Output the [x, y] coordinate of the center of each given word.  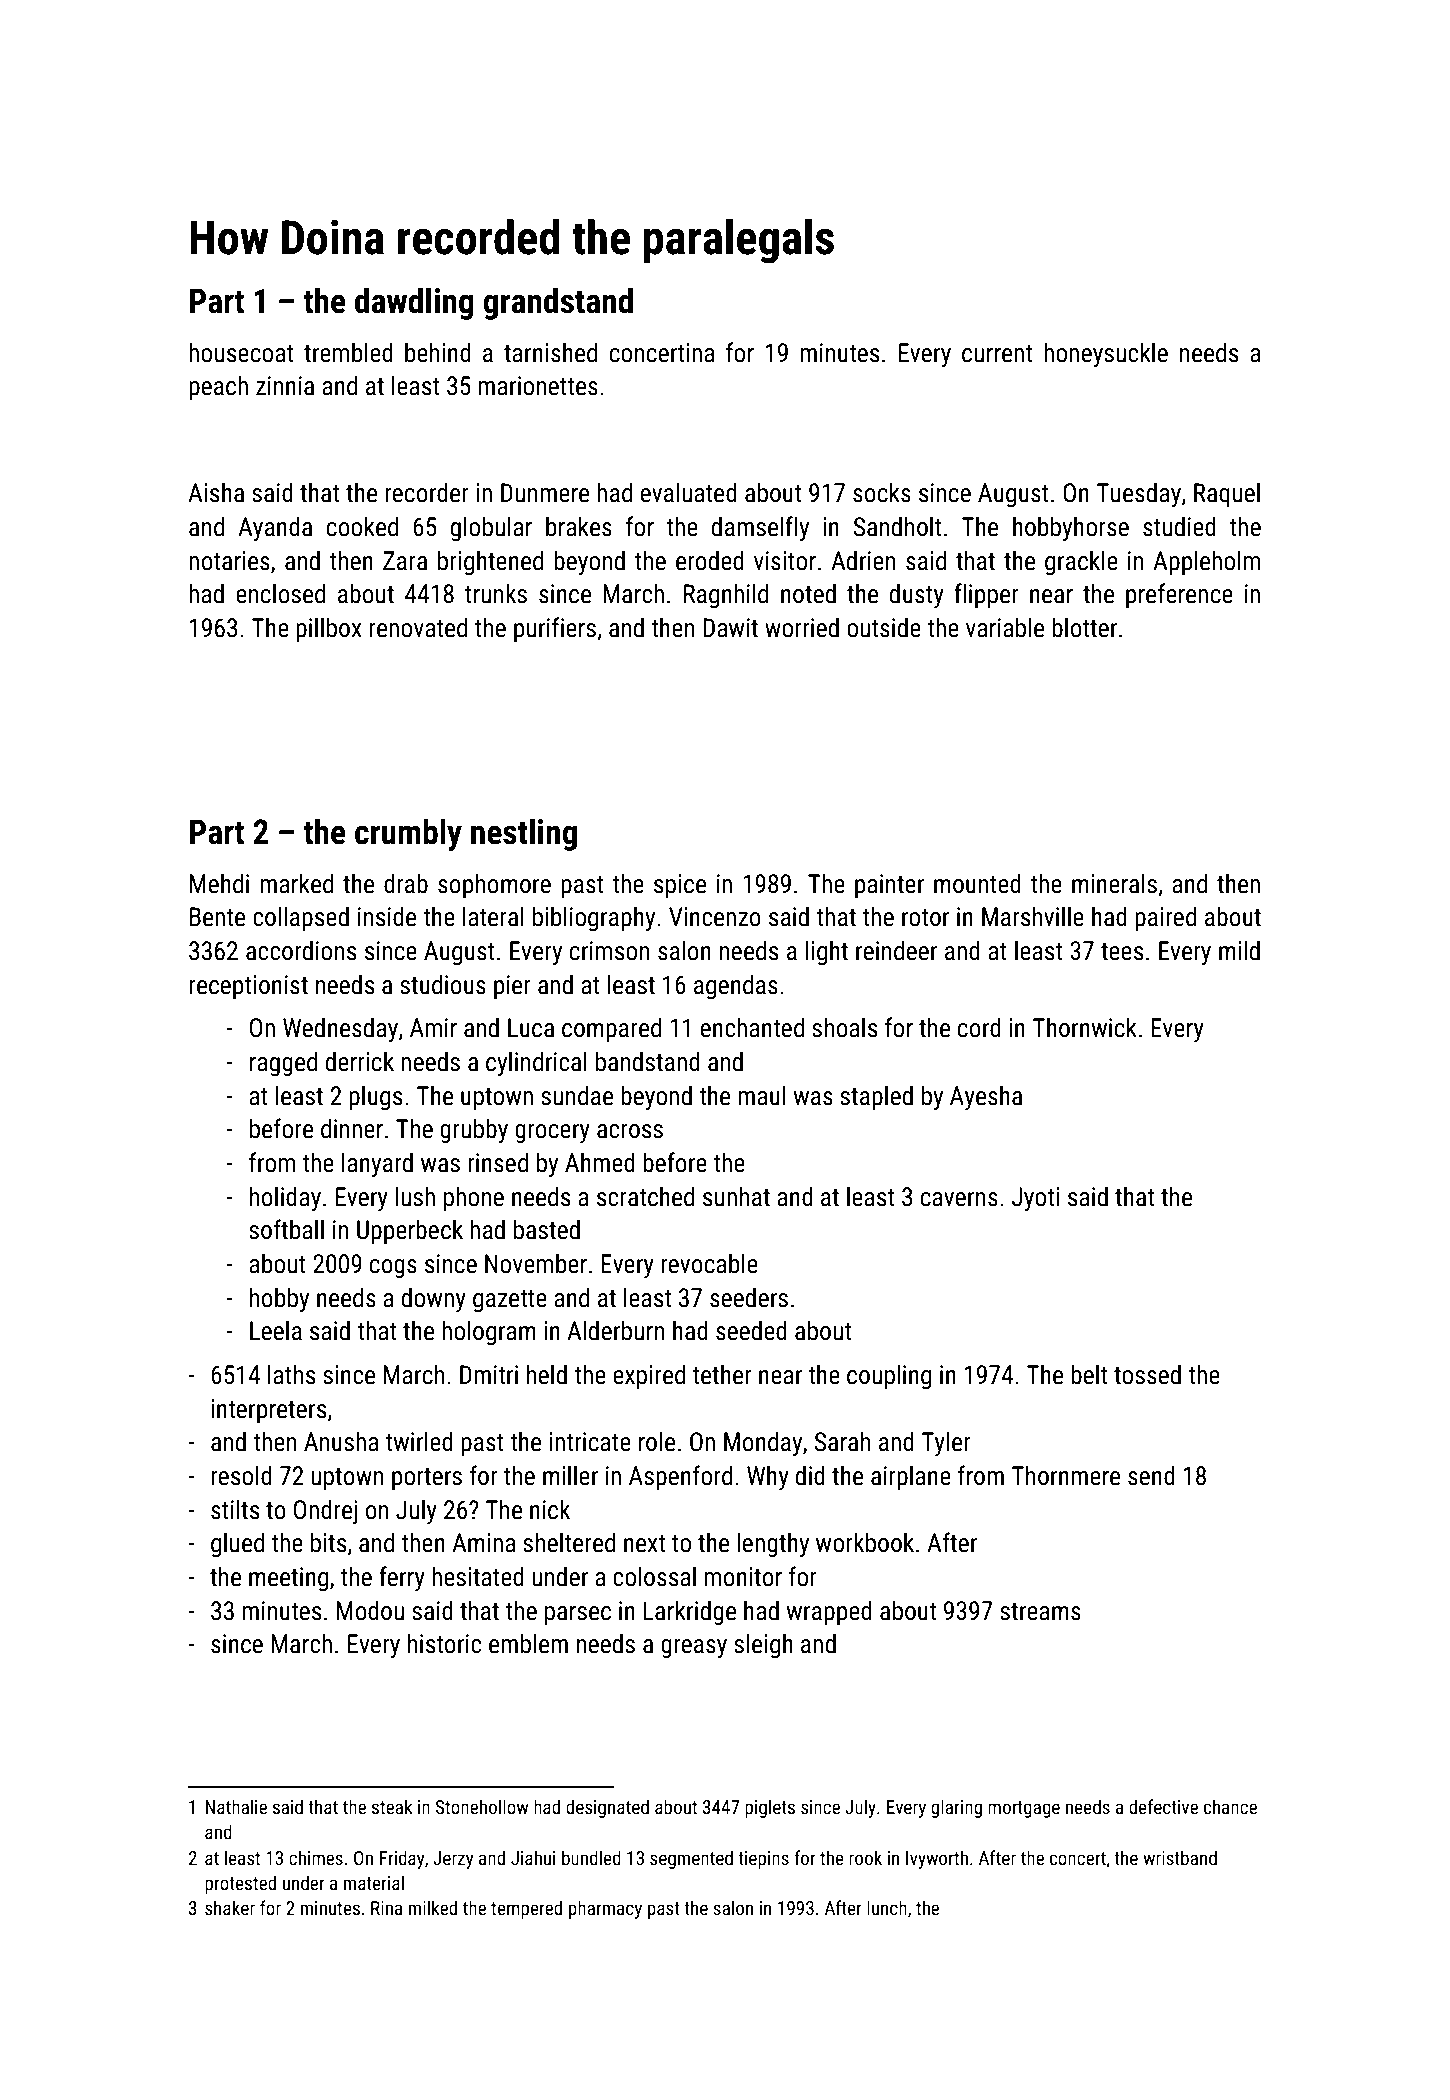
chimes [316, 1857]
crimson [609, 951]
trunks [496, 593]
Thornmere [1065, 1475]
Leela [276, 1330]
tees [1122, 952]
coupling [889, 1376]
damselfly [760, 528]
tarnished [550, 352]
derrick [360, 1061]
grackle [1081, 562]
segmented [691, 1859]
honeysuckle [1106, 354]
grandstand [558, 303]
